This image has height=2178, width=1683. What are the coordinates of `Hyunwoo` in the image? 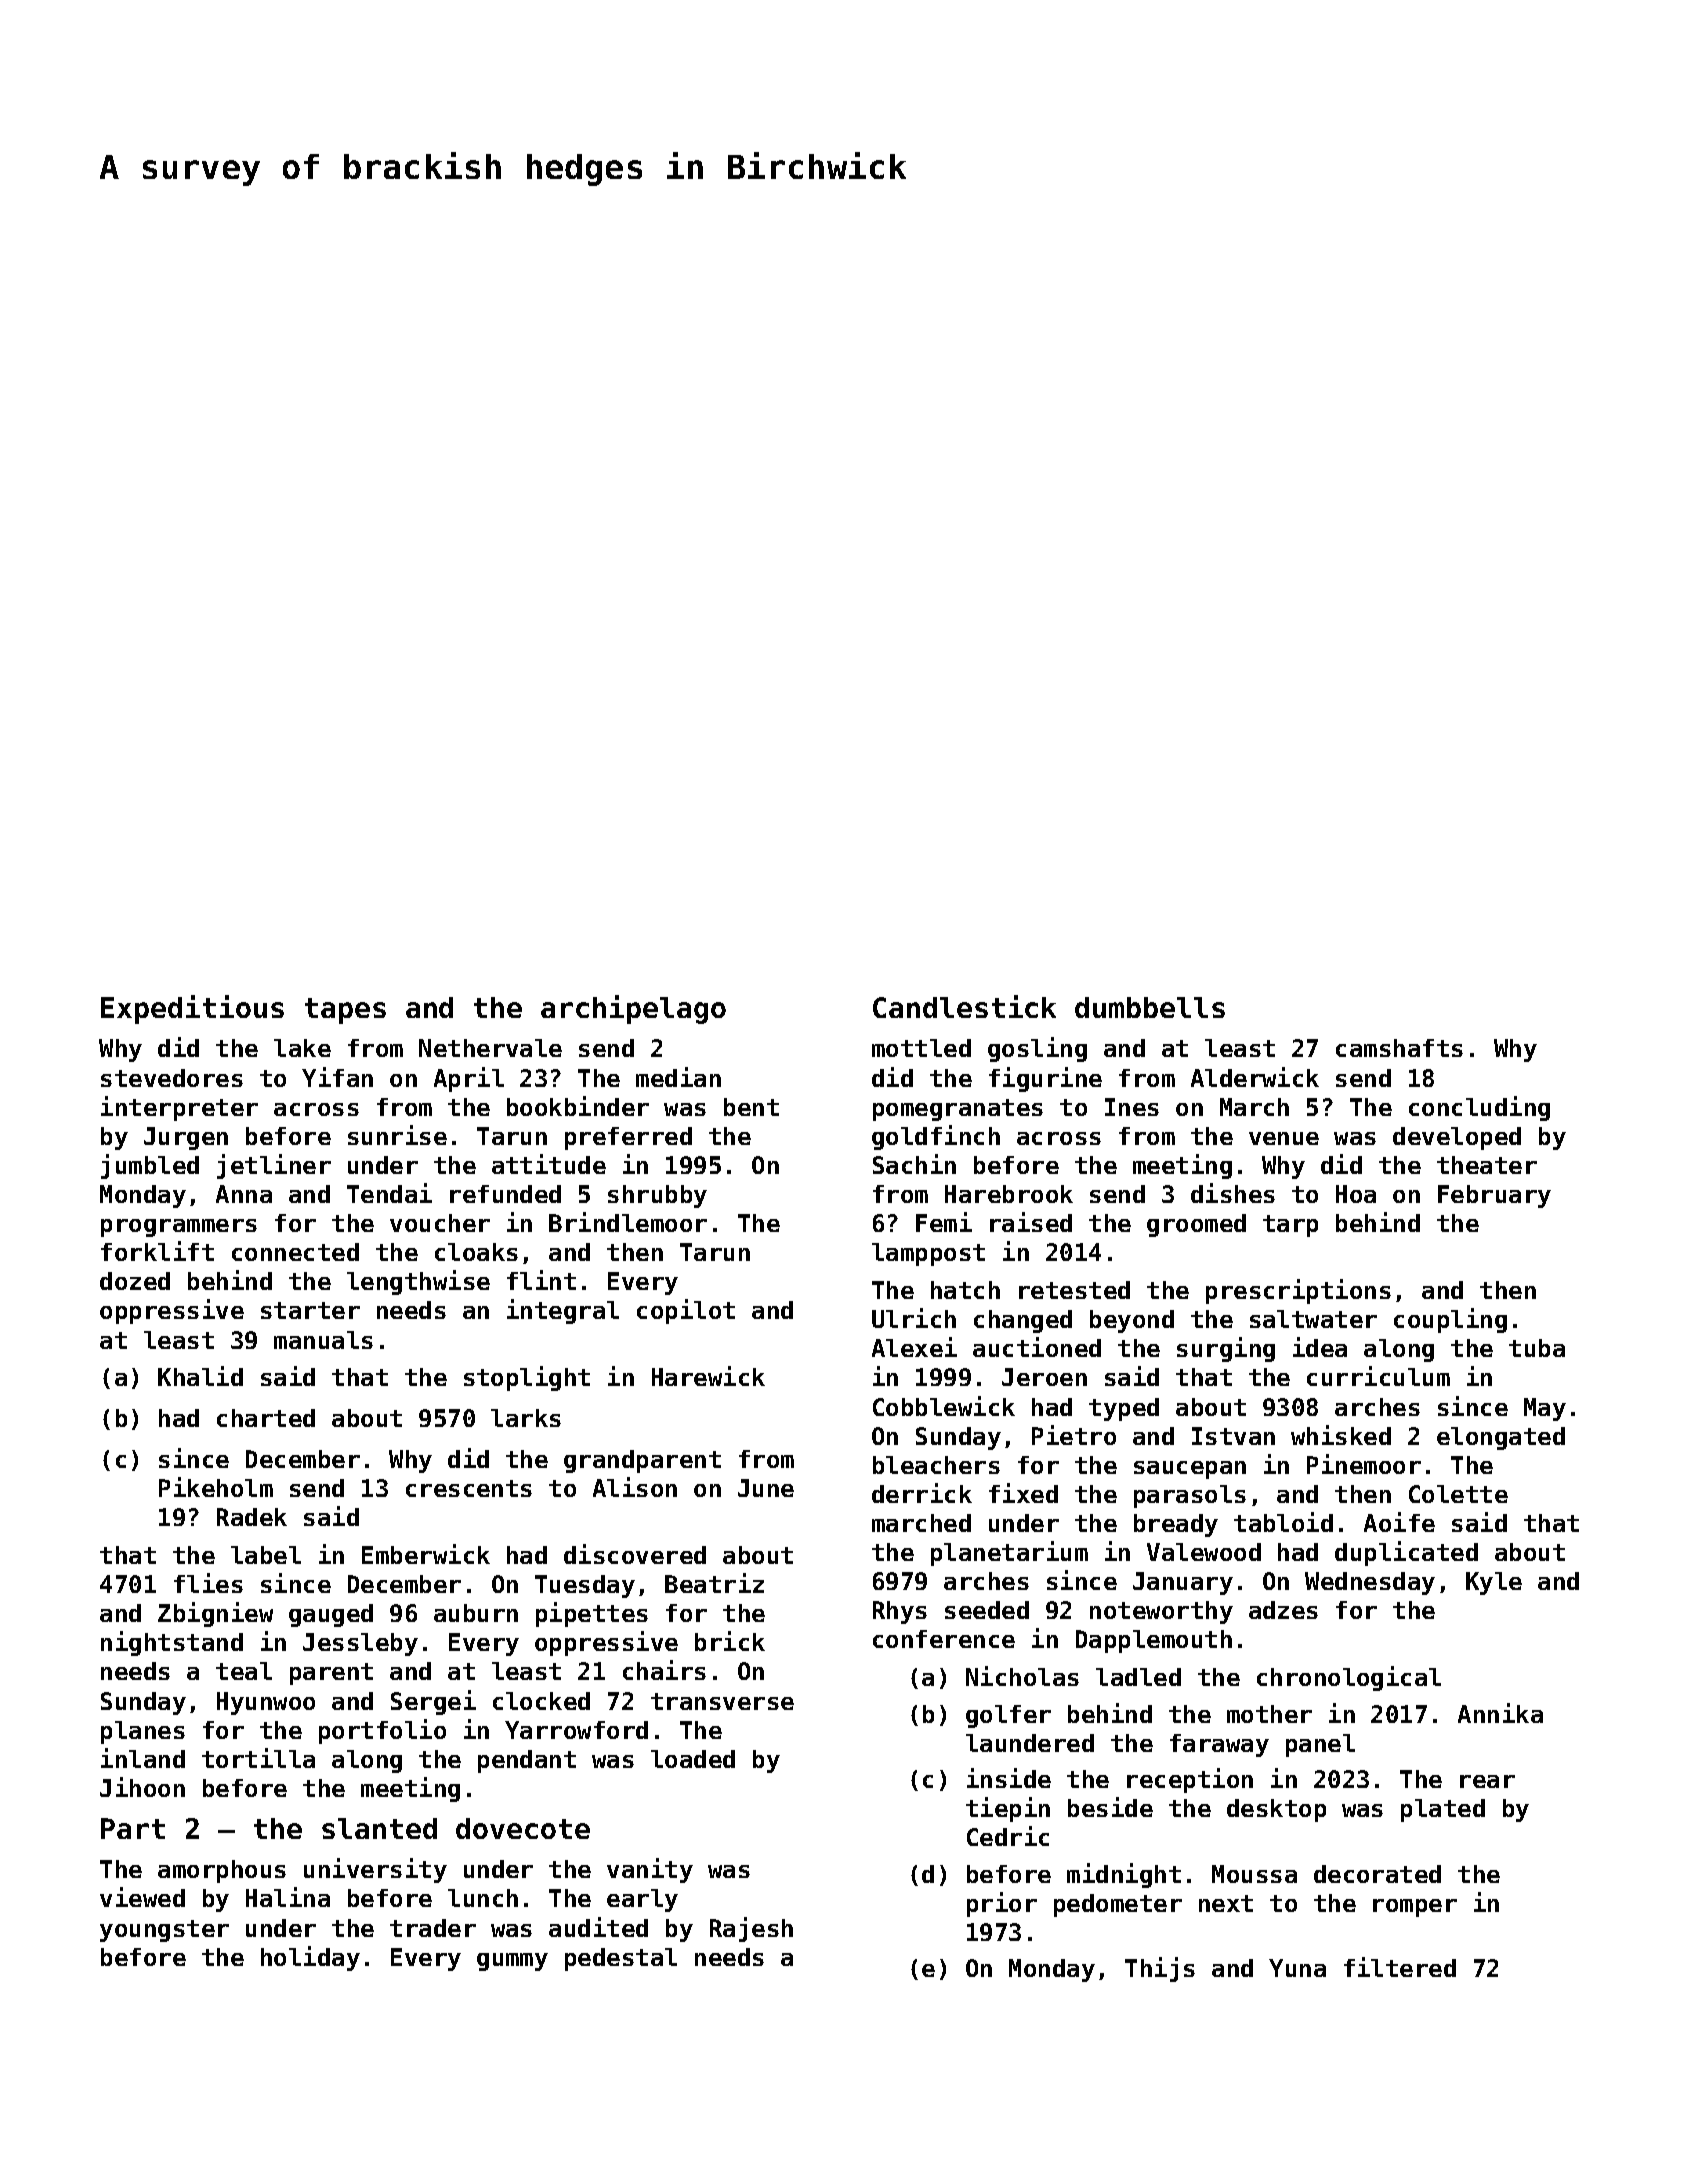 It's located at (266, 1703).
